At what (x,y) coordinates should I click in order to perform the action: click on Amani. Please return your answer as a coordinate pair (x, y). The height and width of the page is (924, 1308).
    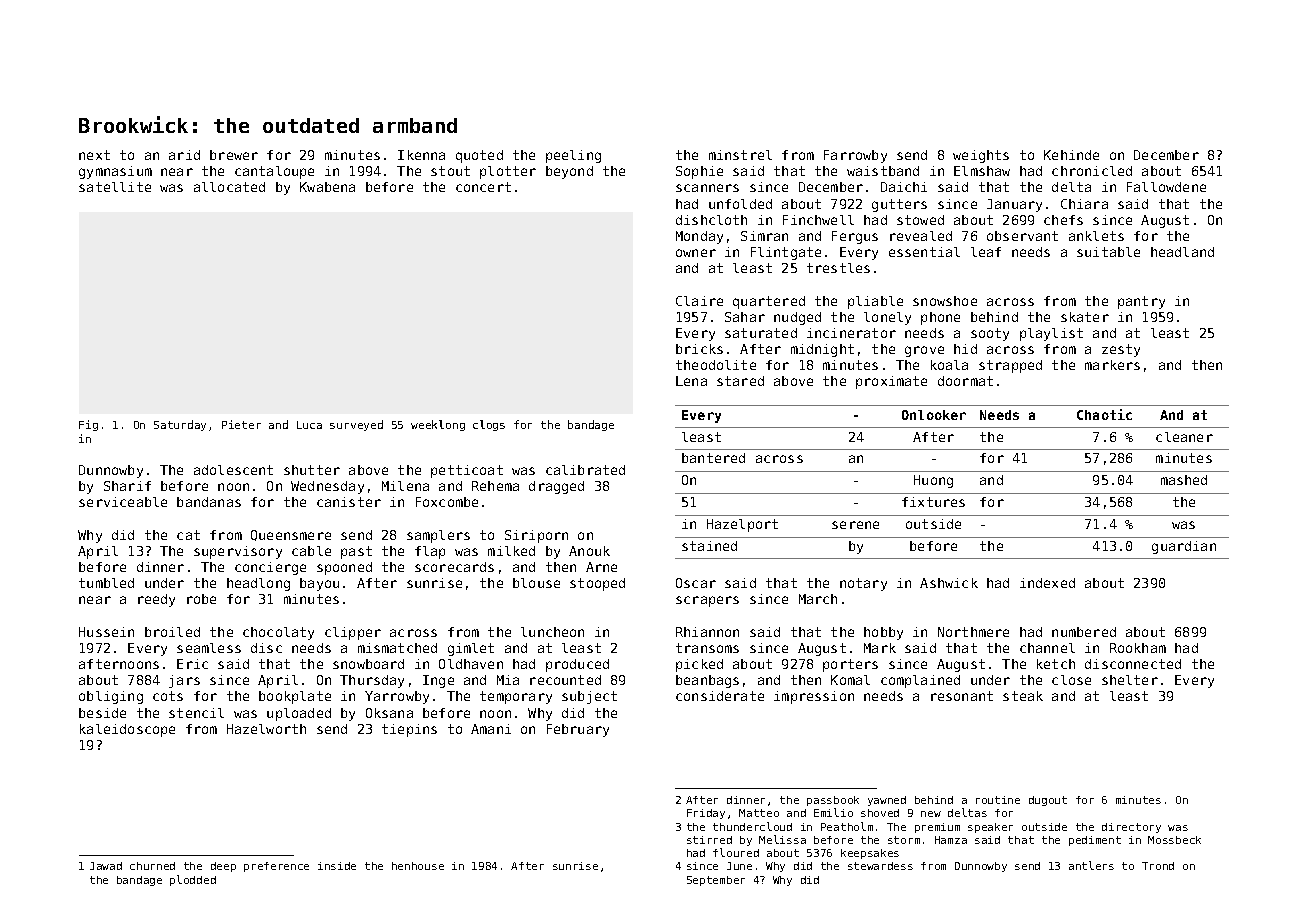
    Looking at the image, I should click on (491, 729).
